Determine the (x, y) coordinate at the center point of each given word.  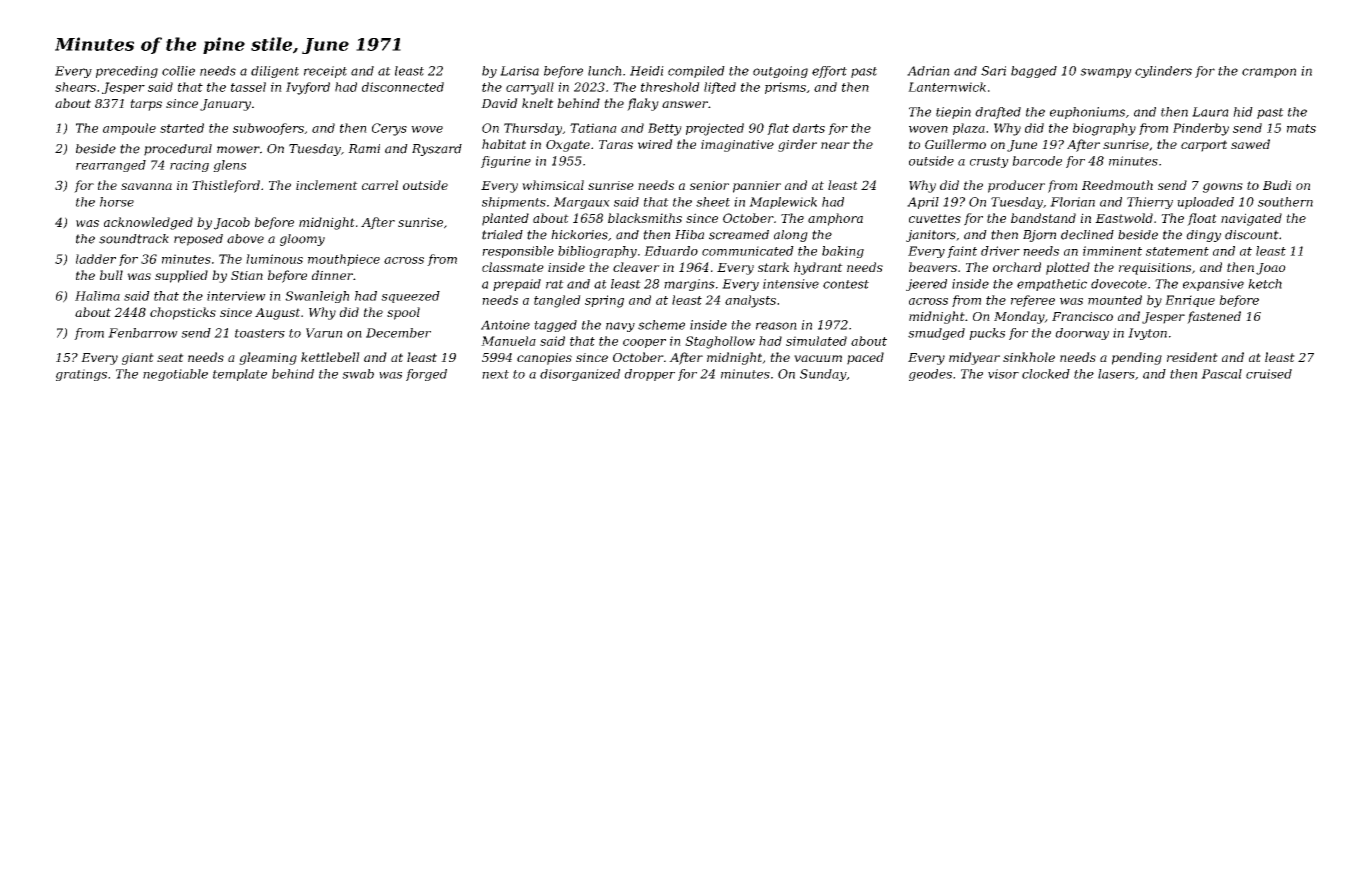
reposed (198, 240)
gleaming (268, 358)
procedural (178, 150)
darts (809, 128)
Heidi (647, 71)
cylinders (1163, 72)
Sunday (823, 375)
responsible (518, 252)
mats (1301, 128)
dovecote (1119, 284)
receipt (325, 72)
